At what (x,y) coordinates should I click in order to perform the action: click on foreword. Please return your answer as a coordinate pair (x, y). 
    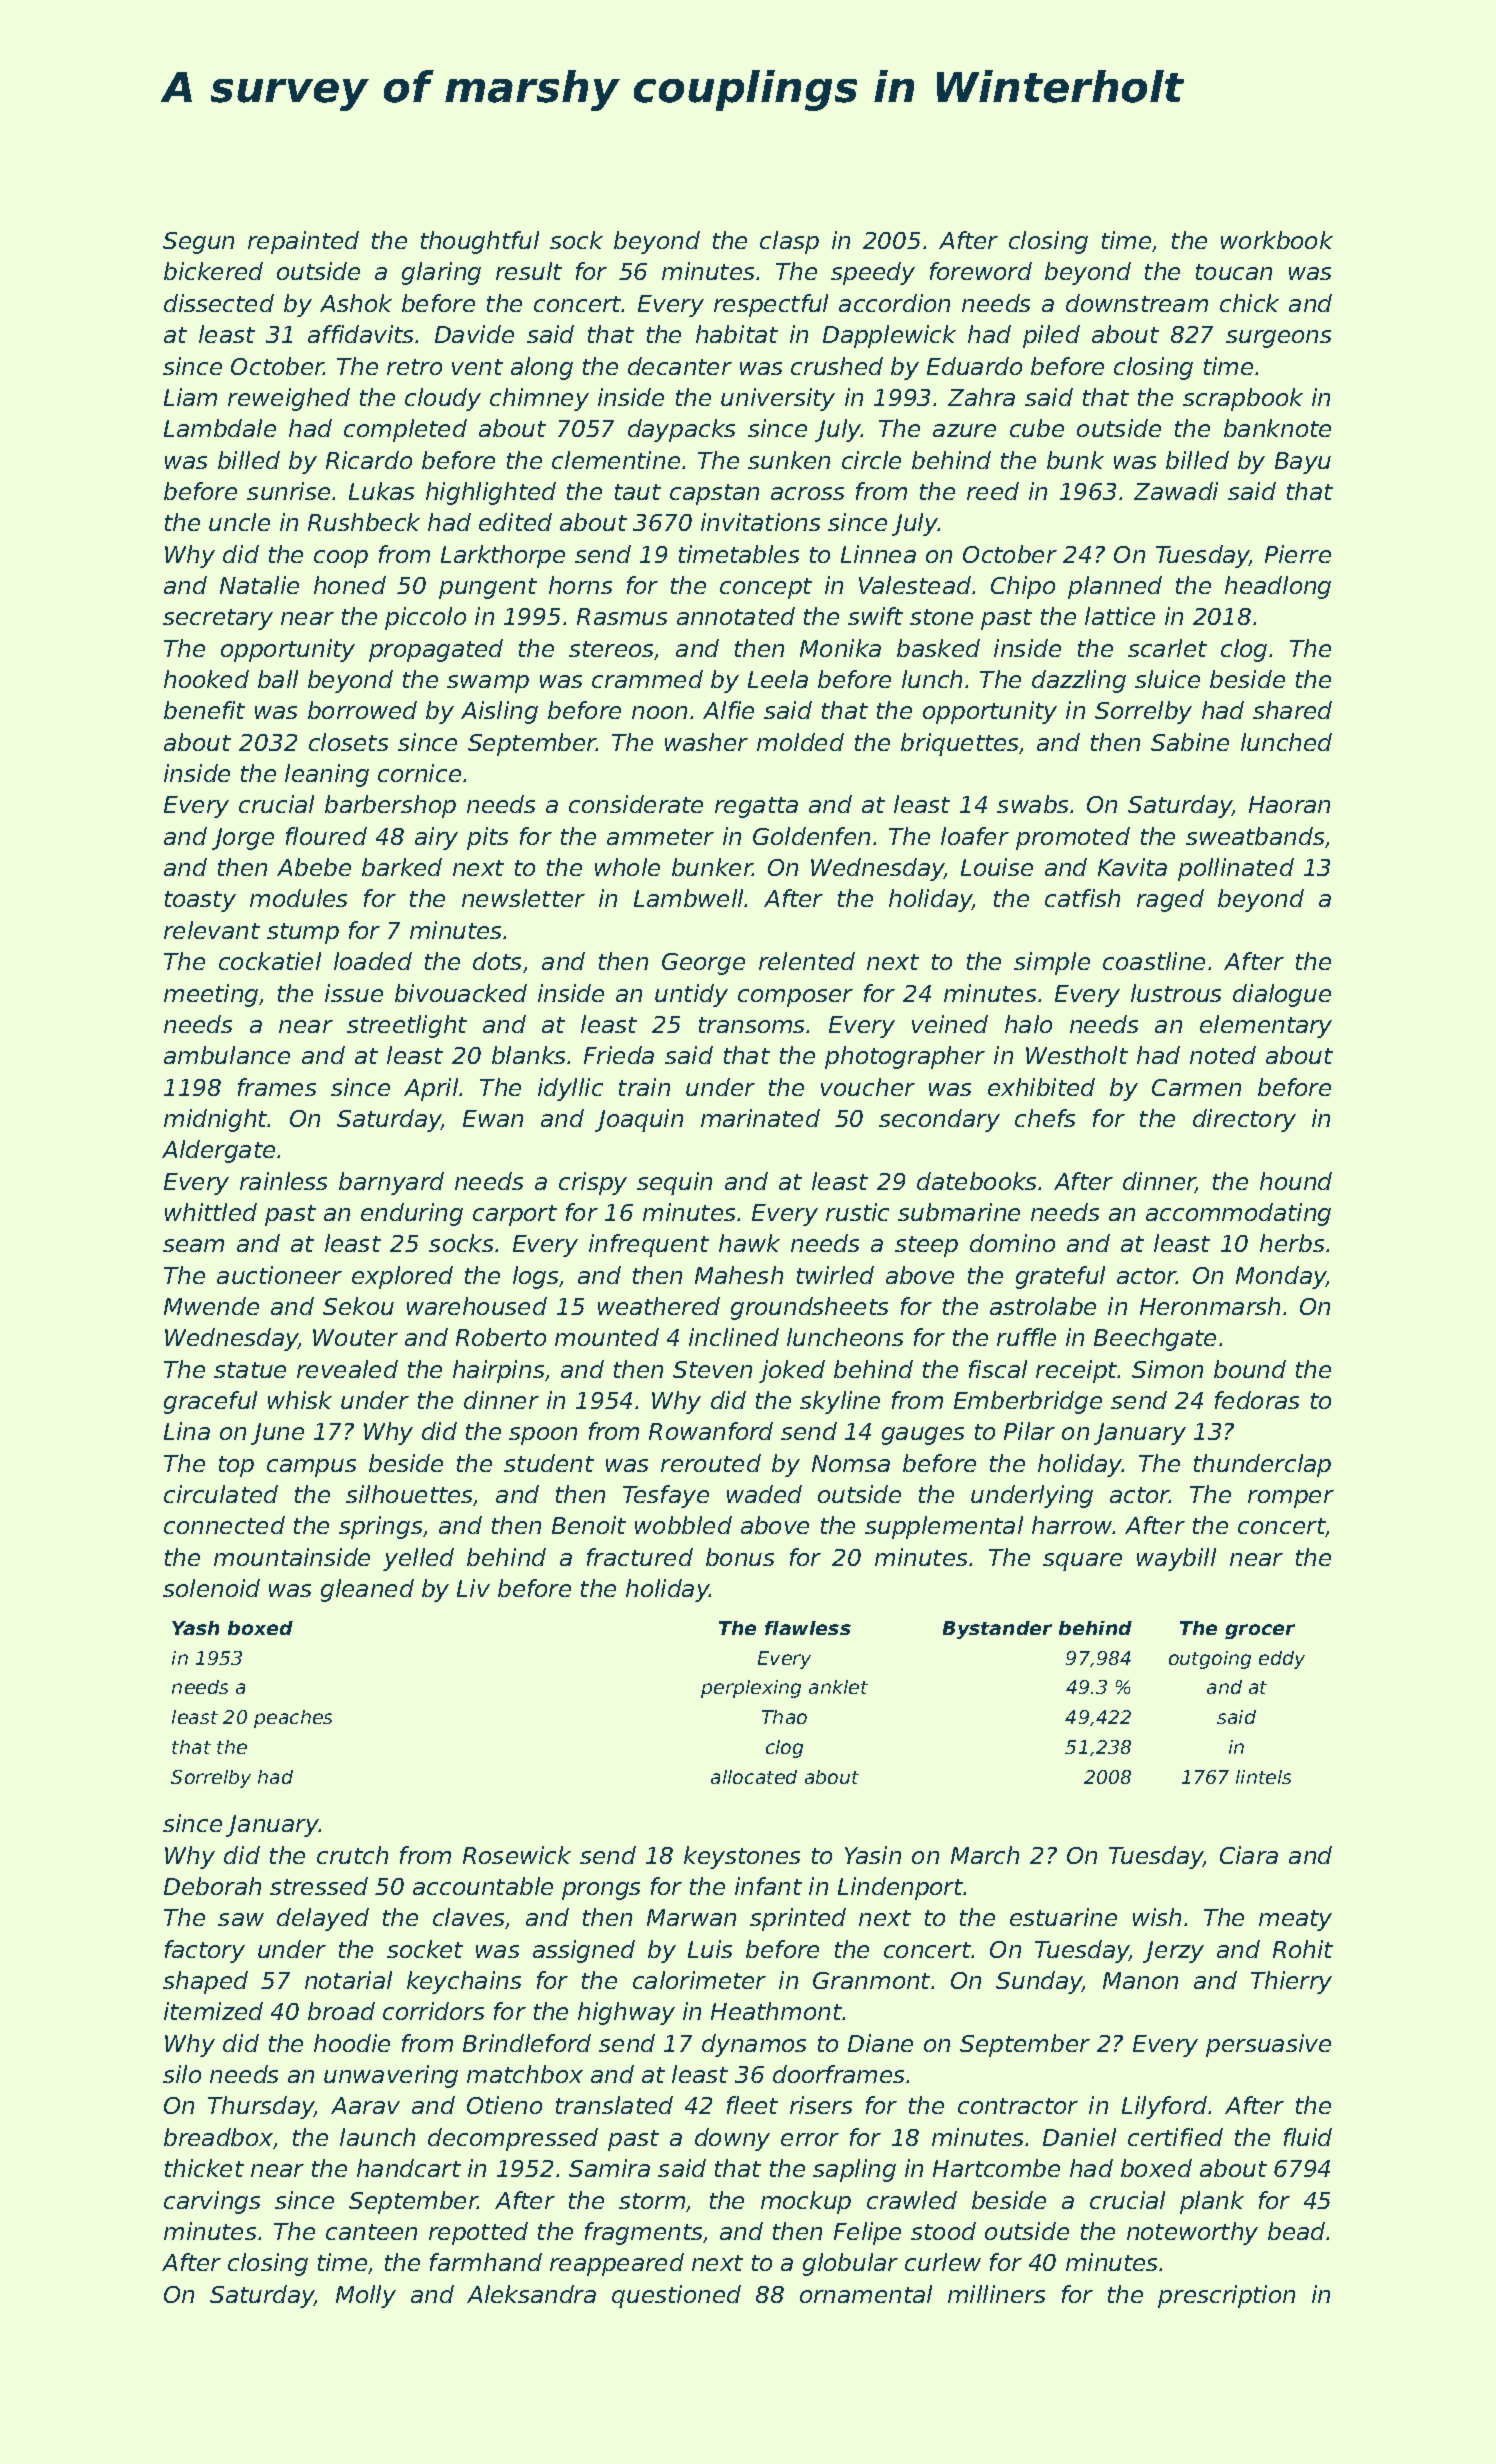
    Looking at the image, I should click on (981, 271).
